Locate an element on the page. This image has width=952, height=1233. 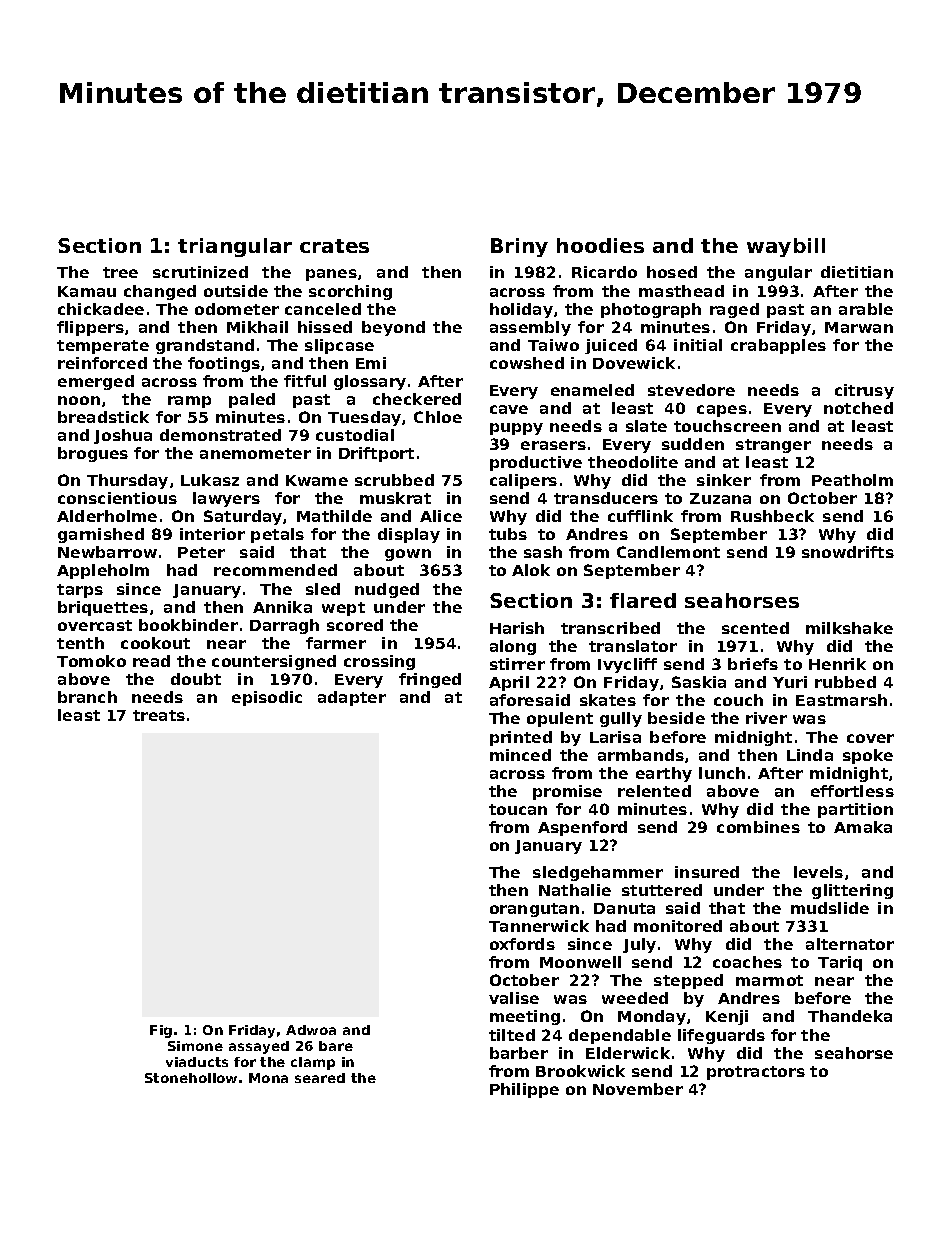
treats is located at coordinates (159, 715).
